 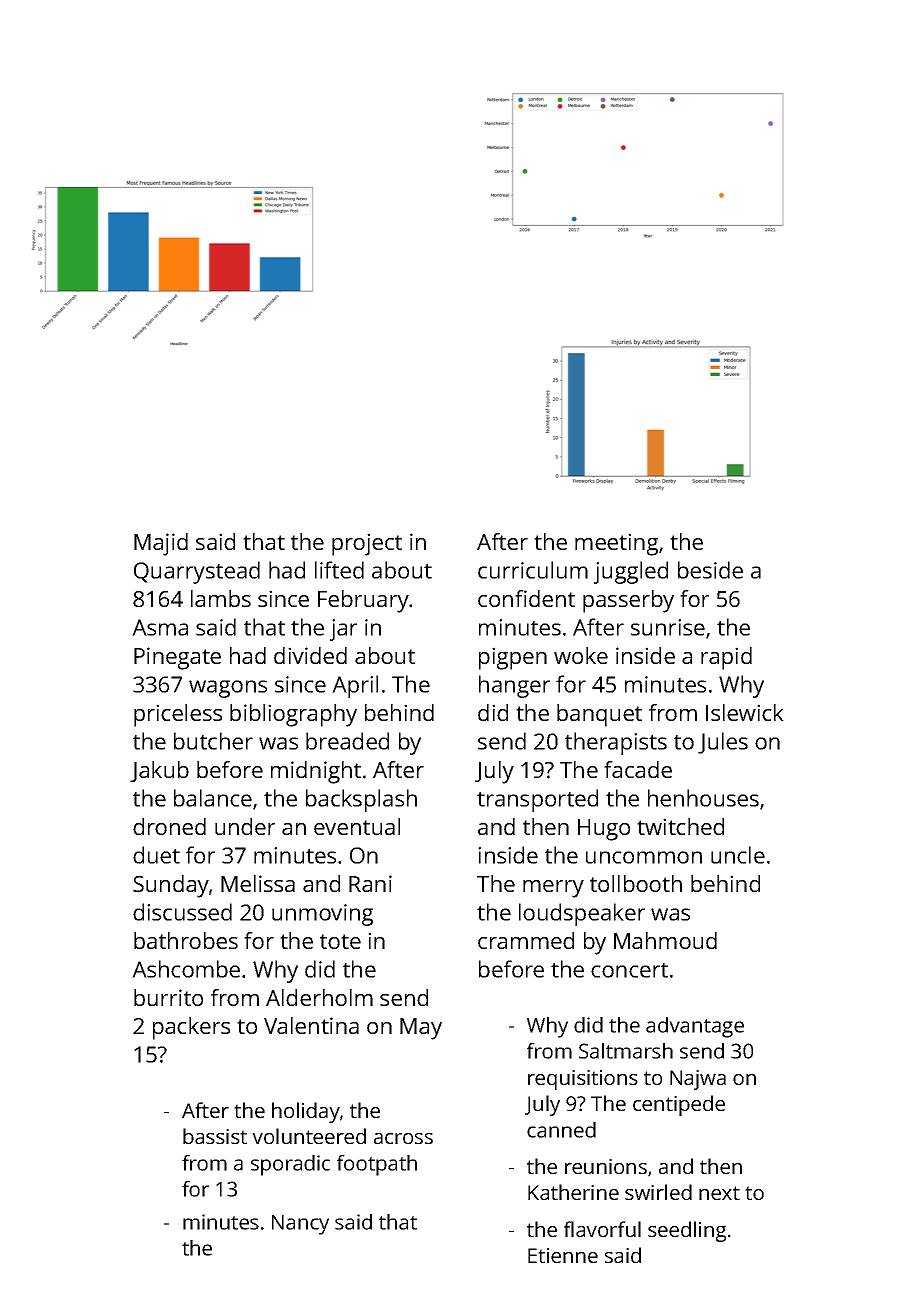 I want to click on swirled, so click(x=658, y=1192).
